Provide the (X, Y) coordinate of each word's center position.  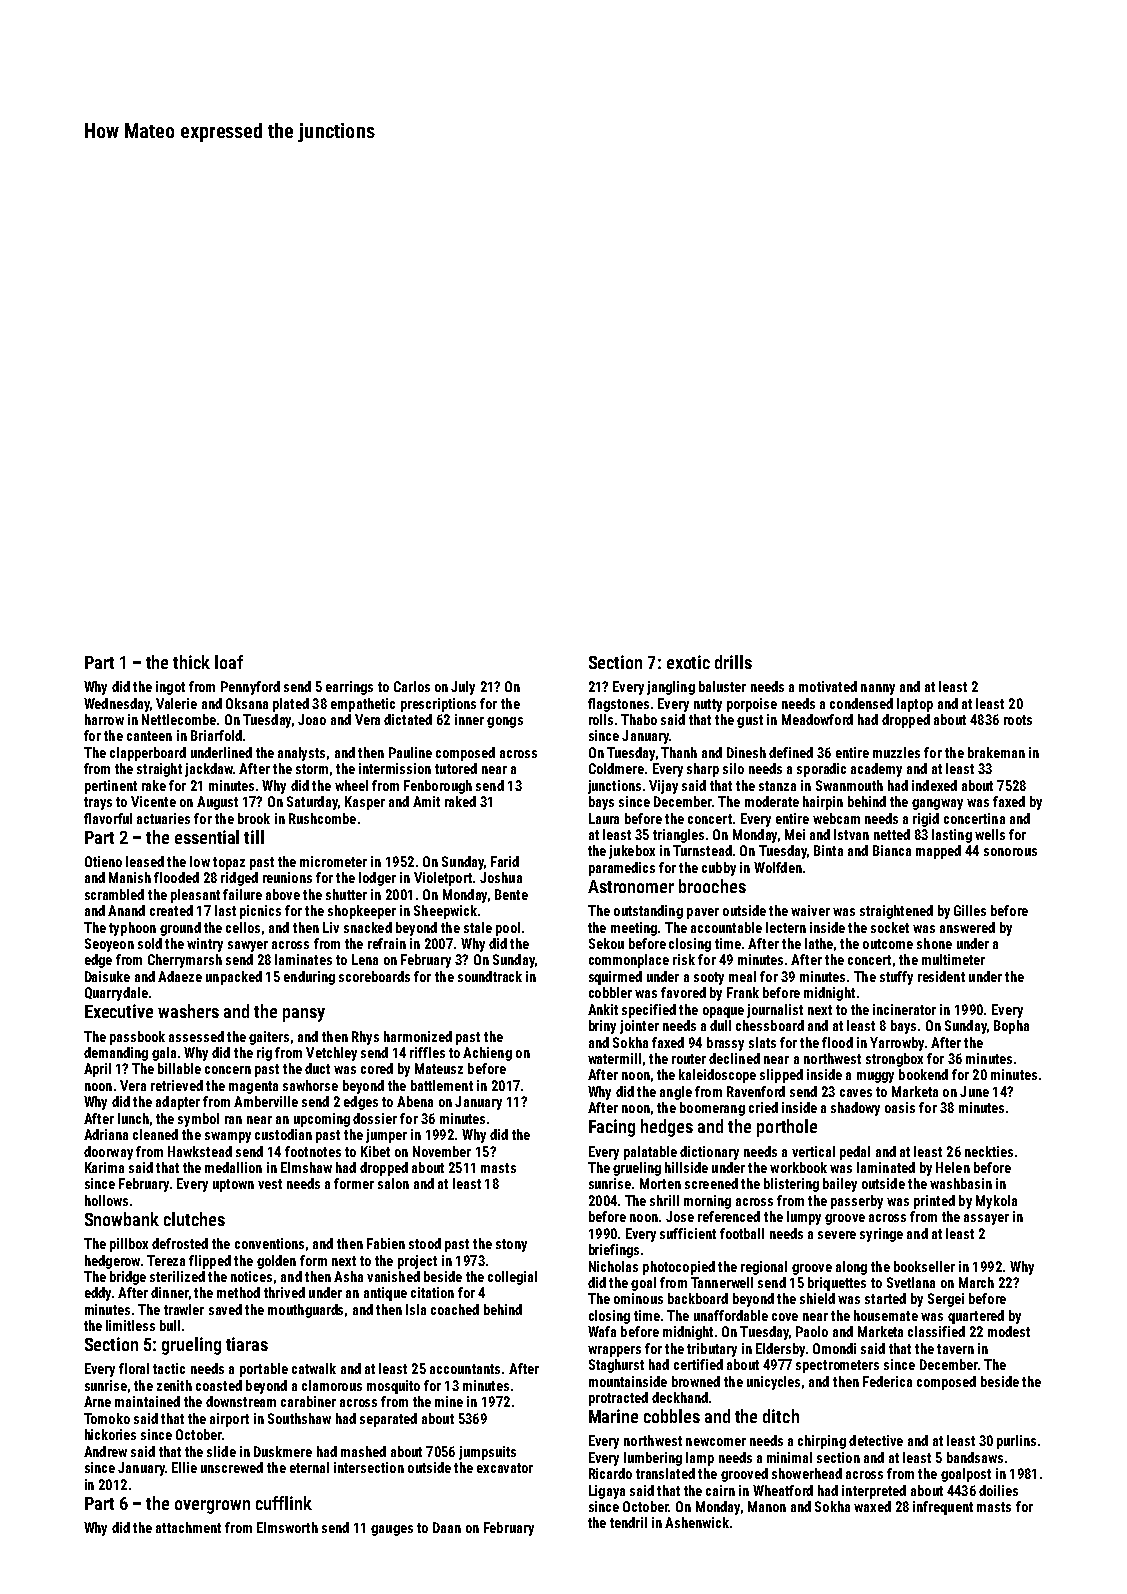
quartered (976, 1317)
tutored (456, 768)
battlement (442, 1085)
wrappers (614, 1351)
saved (225, 1309)
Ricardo (610, 1473)
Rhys (365, 1038)
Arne (97, 1401)
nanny (878, 689)
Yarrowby (897, 1044)
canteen (149, 736)
